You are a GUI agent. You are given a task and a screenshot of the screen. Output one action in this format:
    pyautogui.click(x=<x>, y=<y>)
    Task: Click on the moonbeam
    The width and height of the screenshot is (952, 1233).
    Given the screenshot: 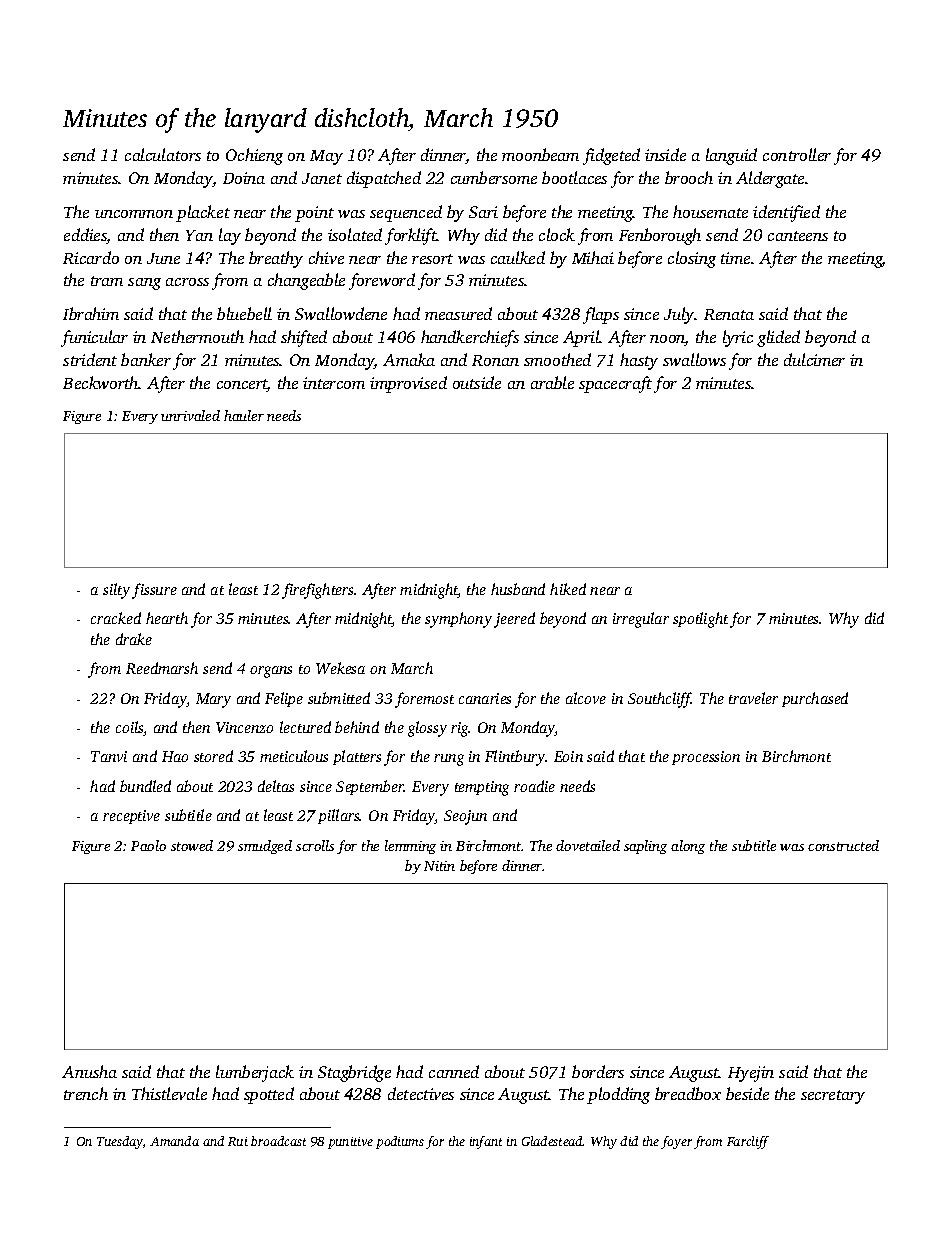 What is the action you would take?
    pyautogui.click(x=540, y=154)
